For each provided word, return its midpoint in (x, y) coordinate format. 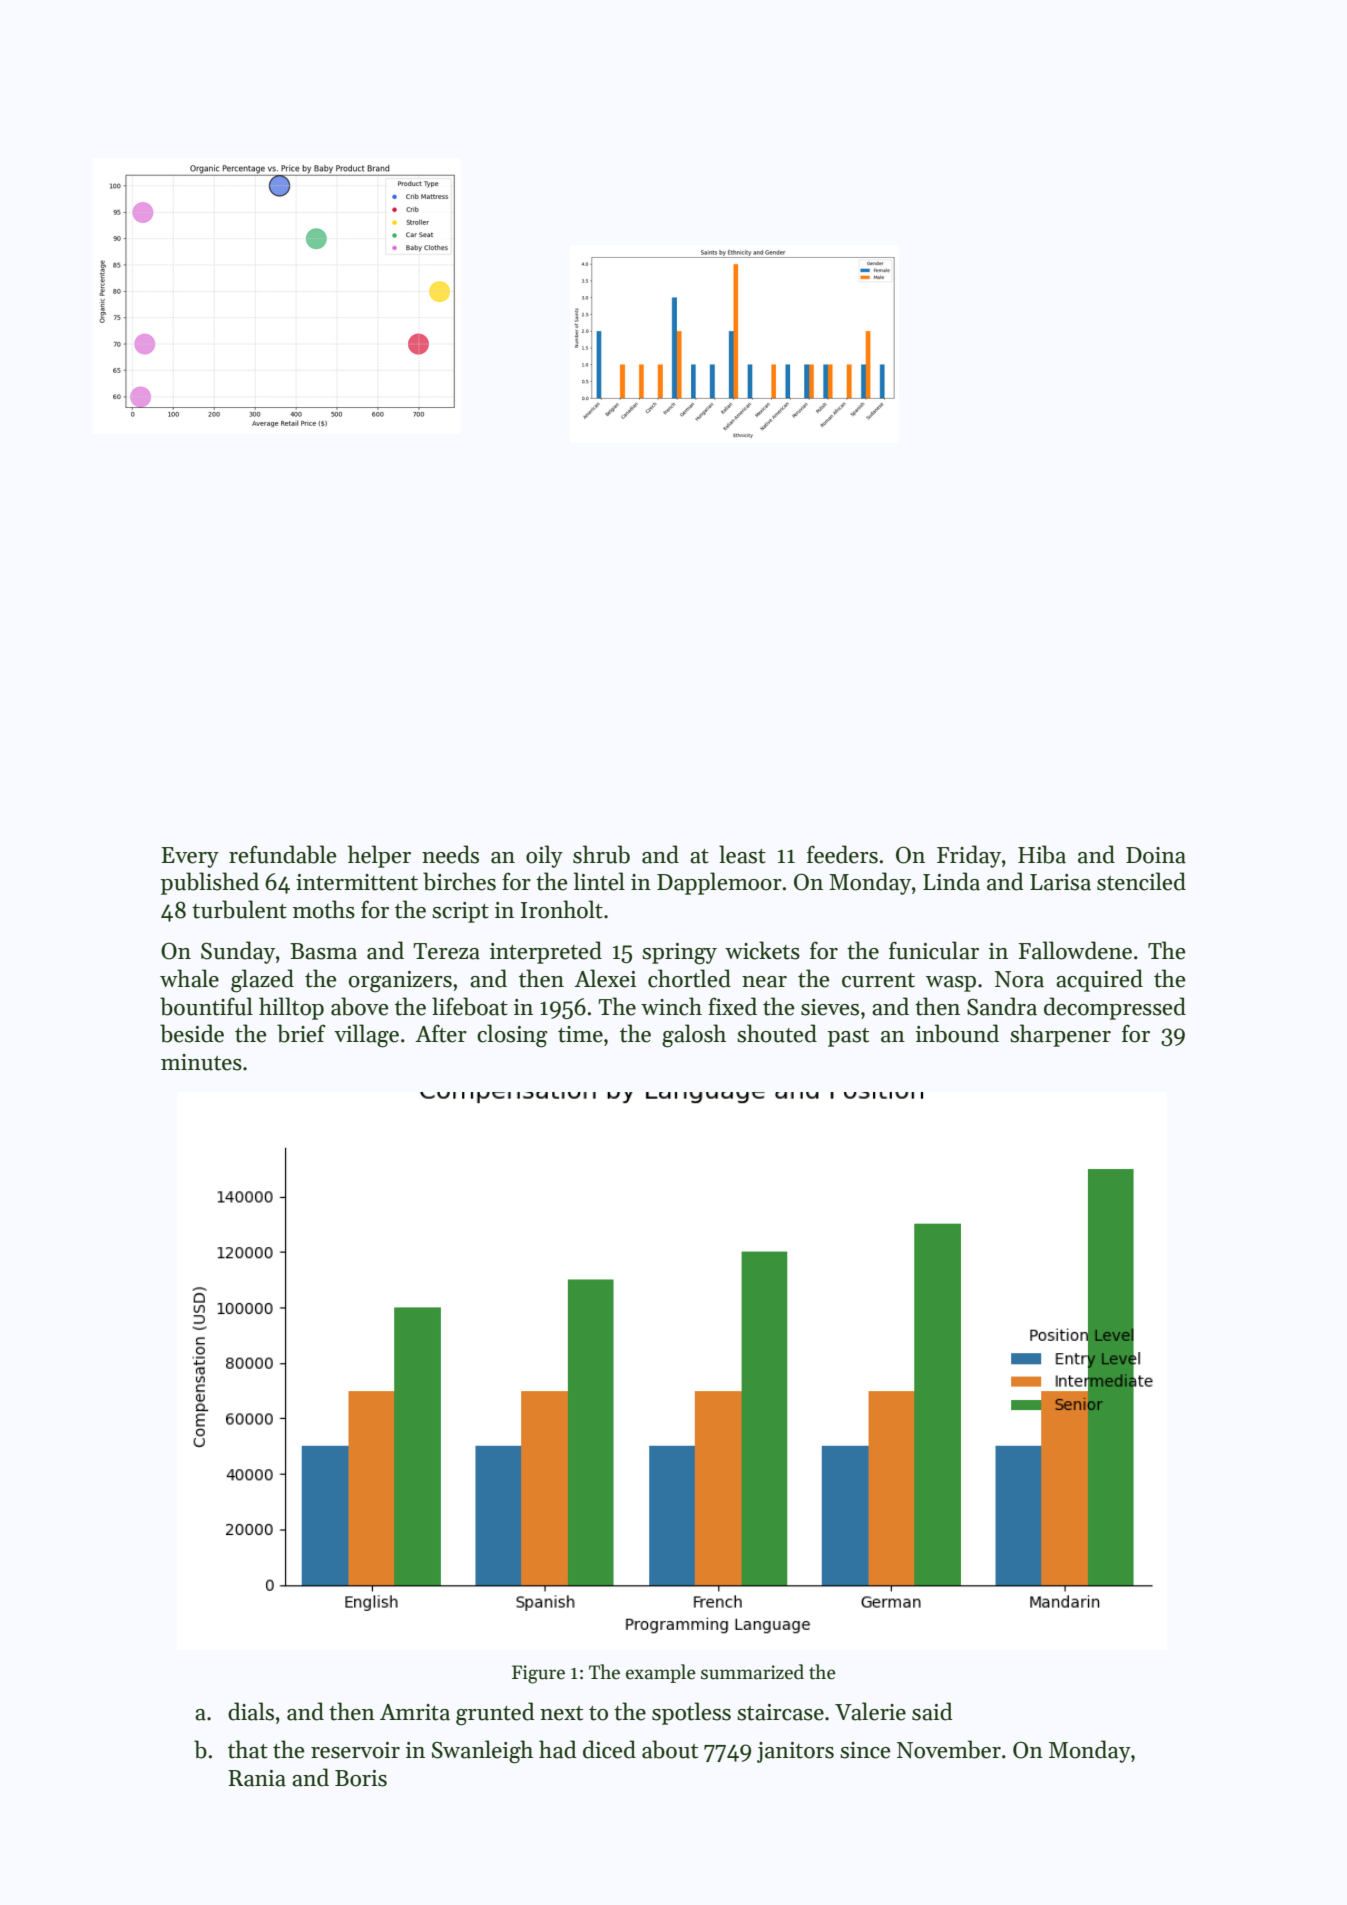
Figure (538, 1674)
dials (251, 1711)
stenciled (1141, 881)
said (932, 1711)
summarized (752, 1672)
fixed (732, 1006)
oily (544, 856)
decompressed (1115, 1008)
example (661, 1673)
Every (190, 857)
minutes (201, 1062)
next (561, 1713)
